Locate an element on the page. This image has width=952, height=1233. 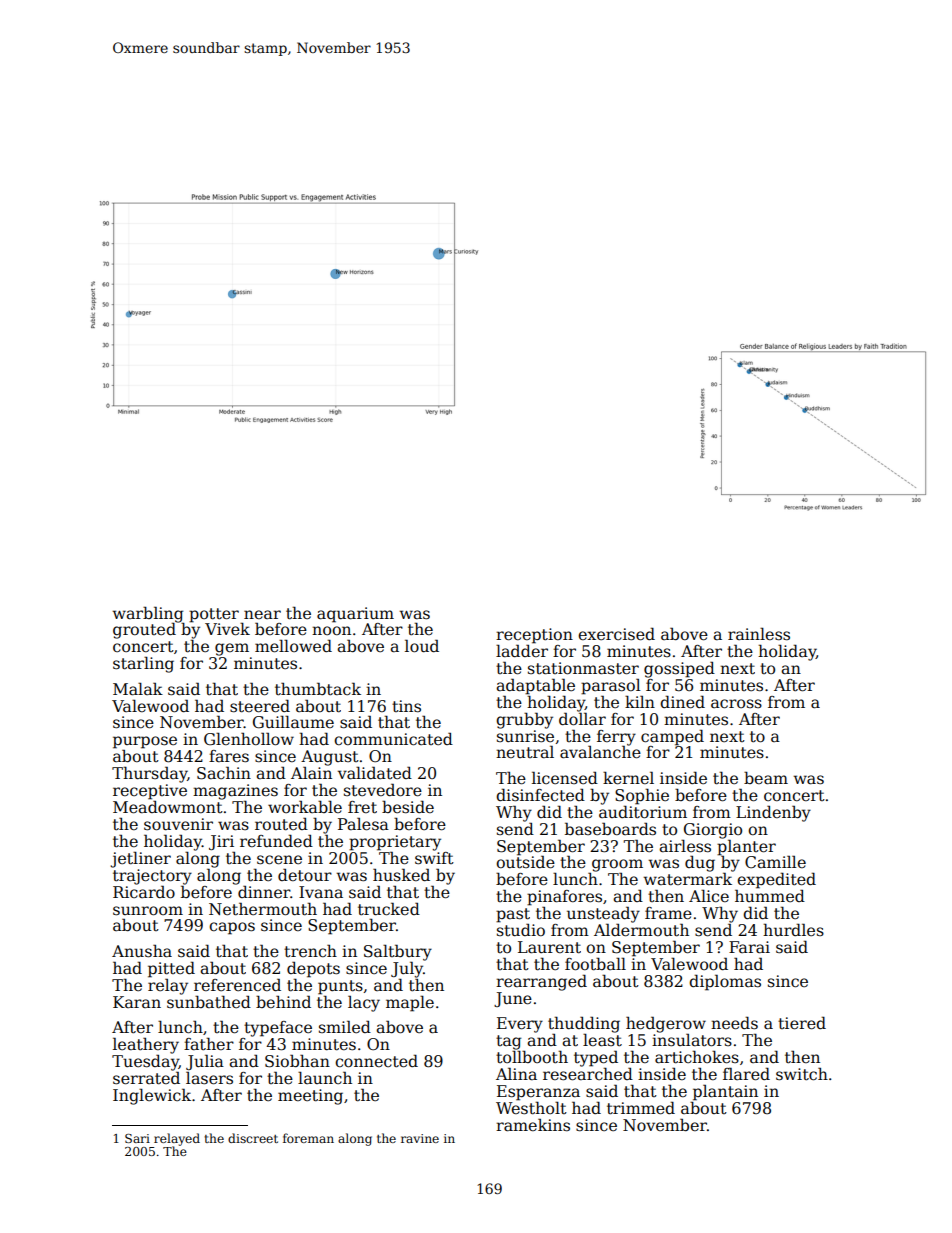
ramekins is located at coordinates (533, 1125).
